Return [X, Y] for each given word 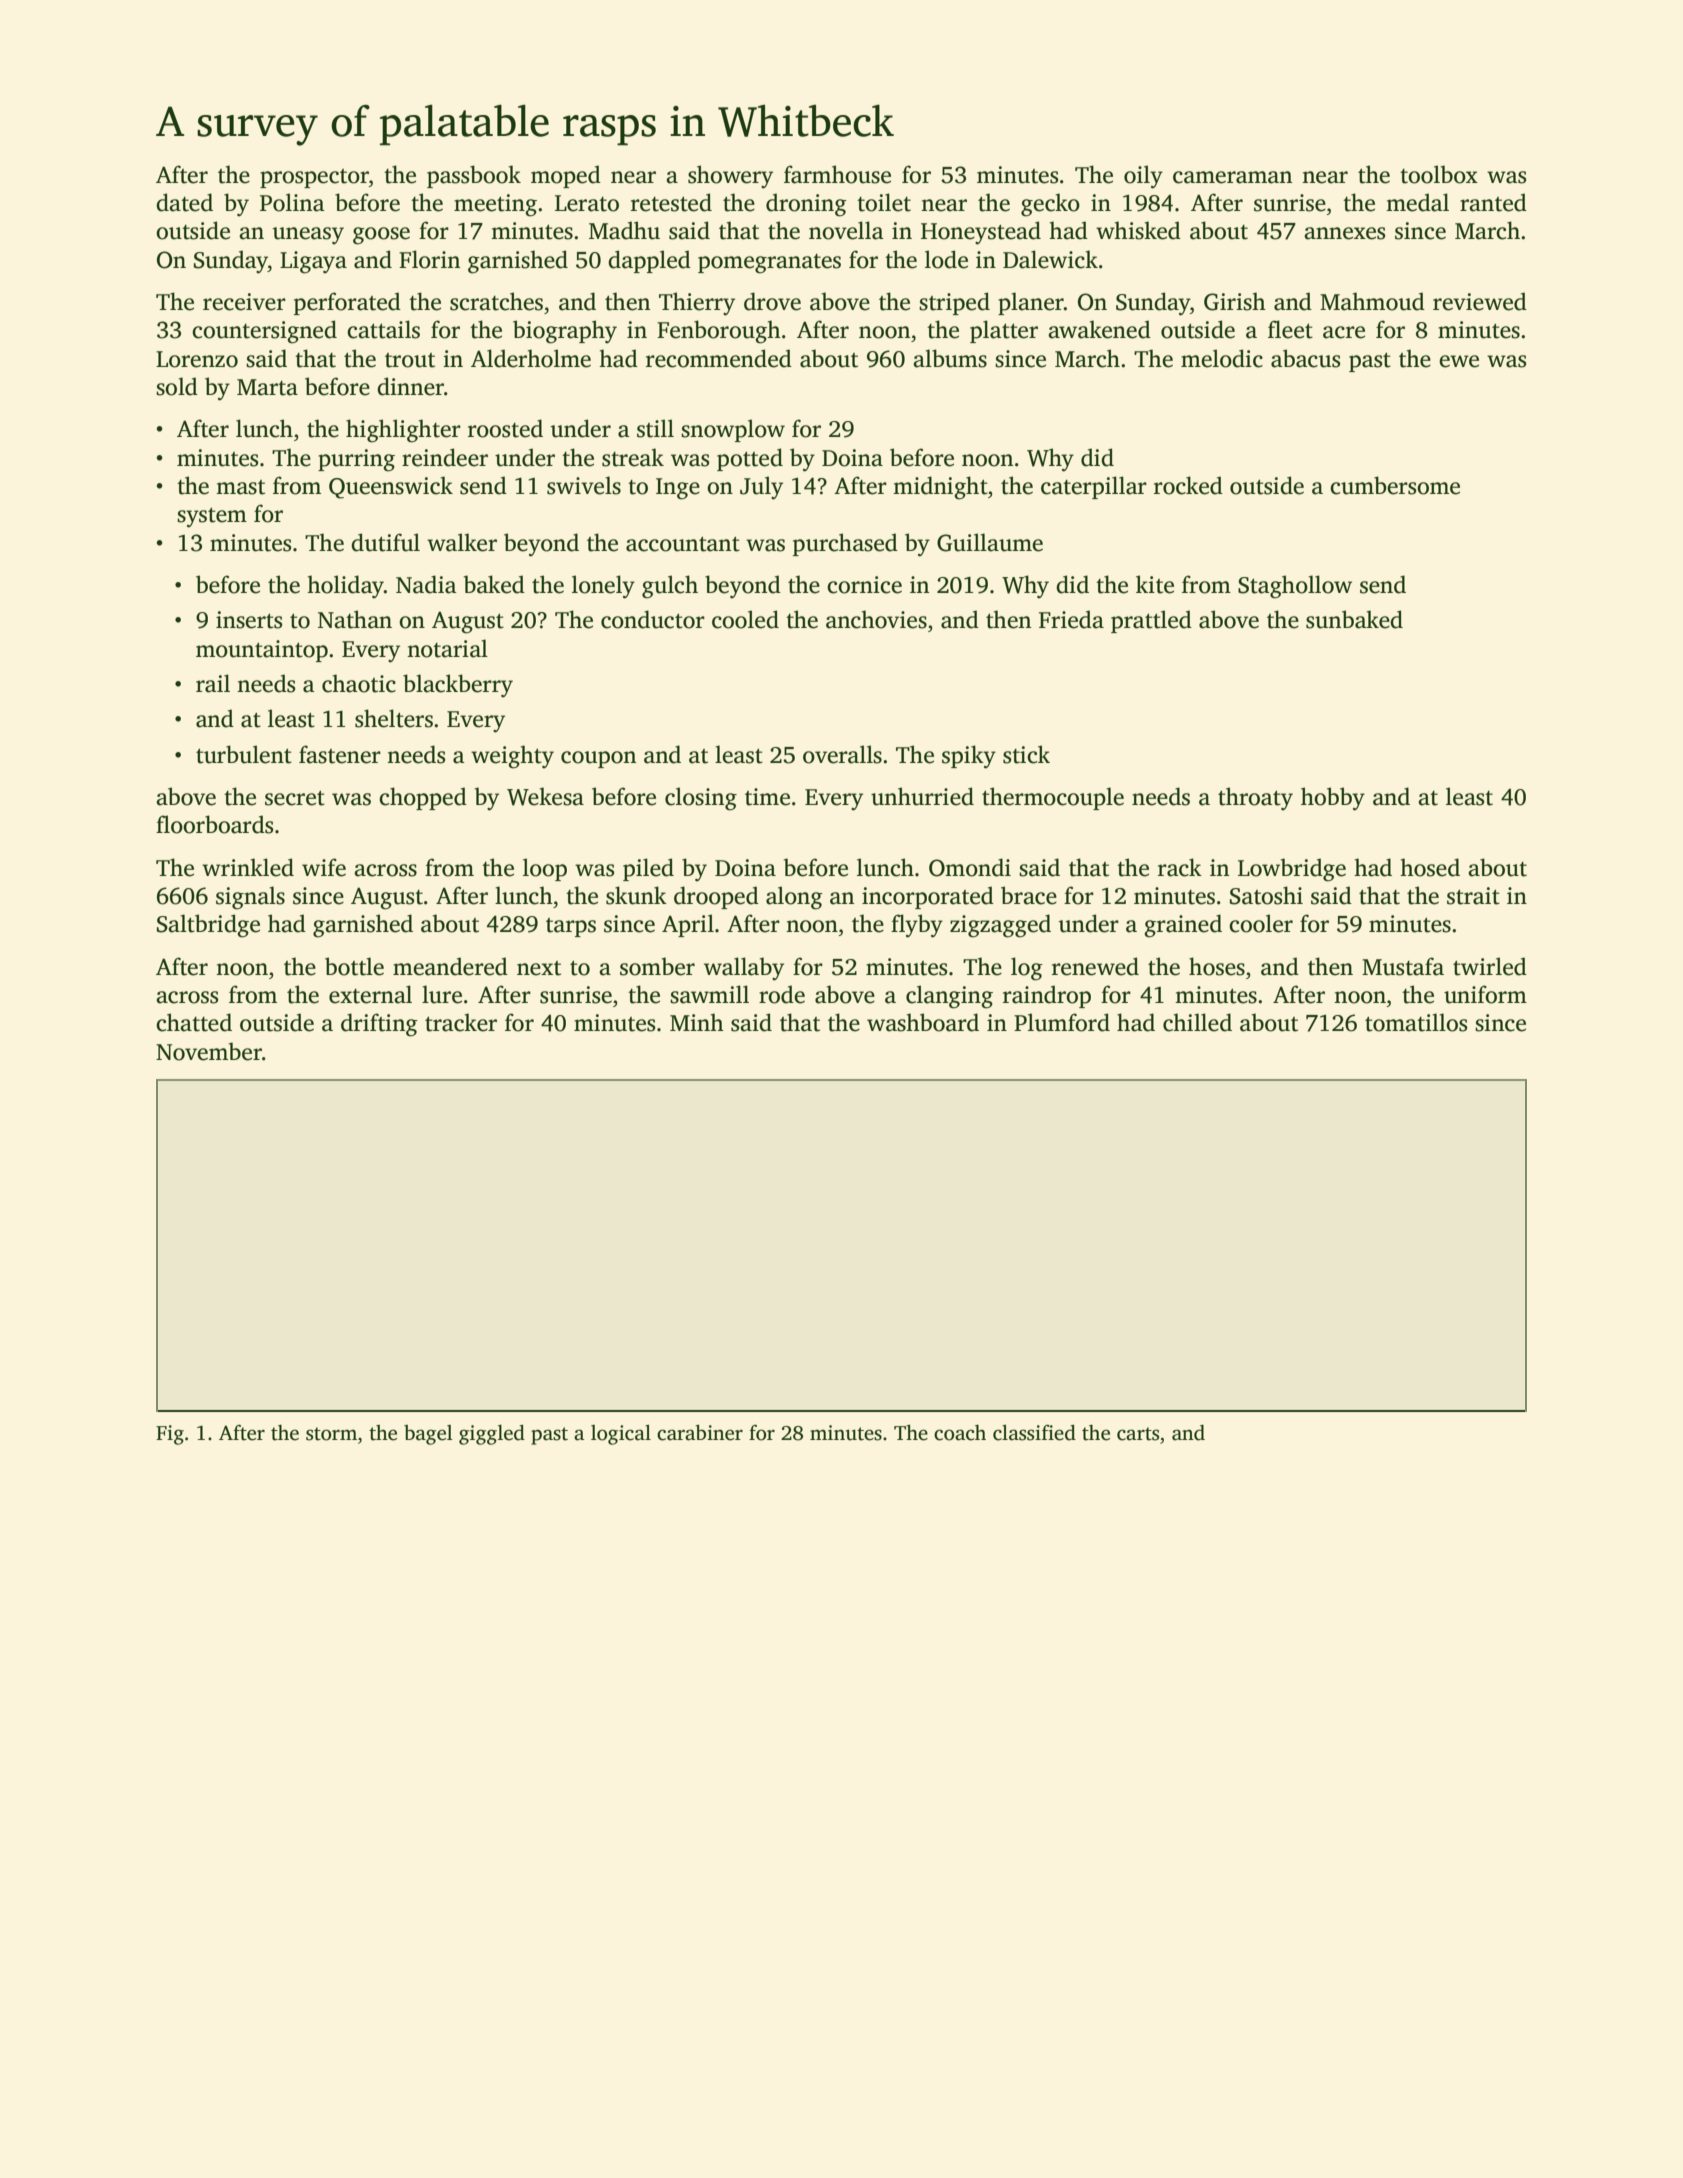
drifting [379, 1025]
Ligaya [313, 262]
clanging [949, 997]
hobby [1333, 799]
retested [671, 202]
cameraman [1232, 177]
